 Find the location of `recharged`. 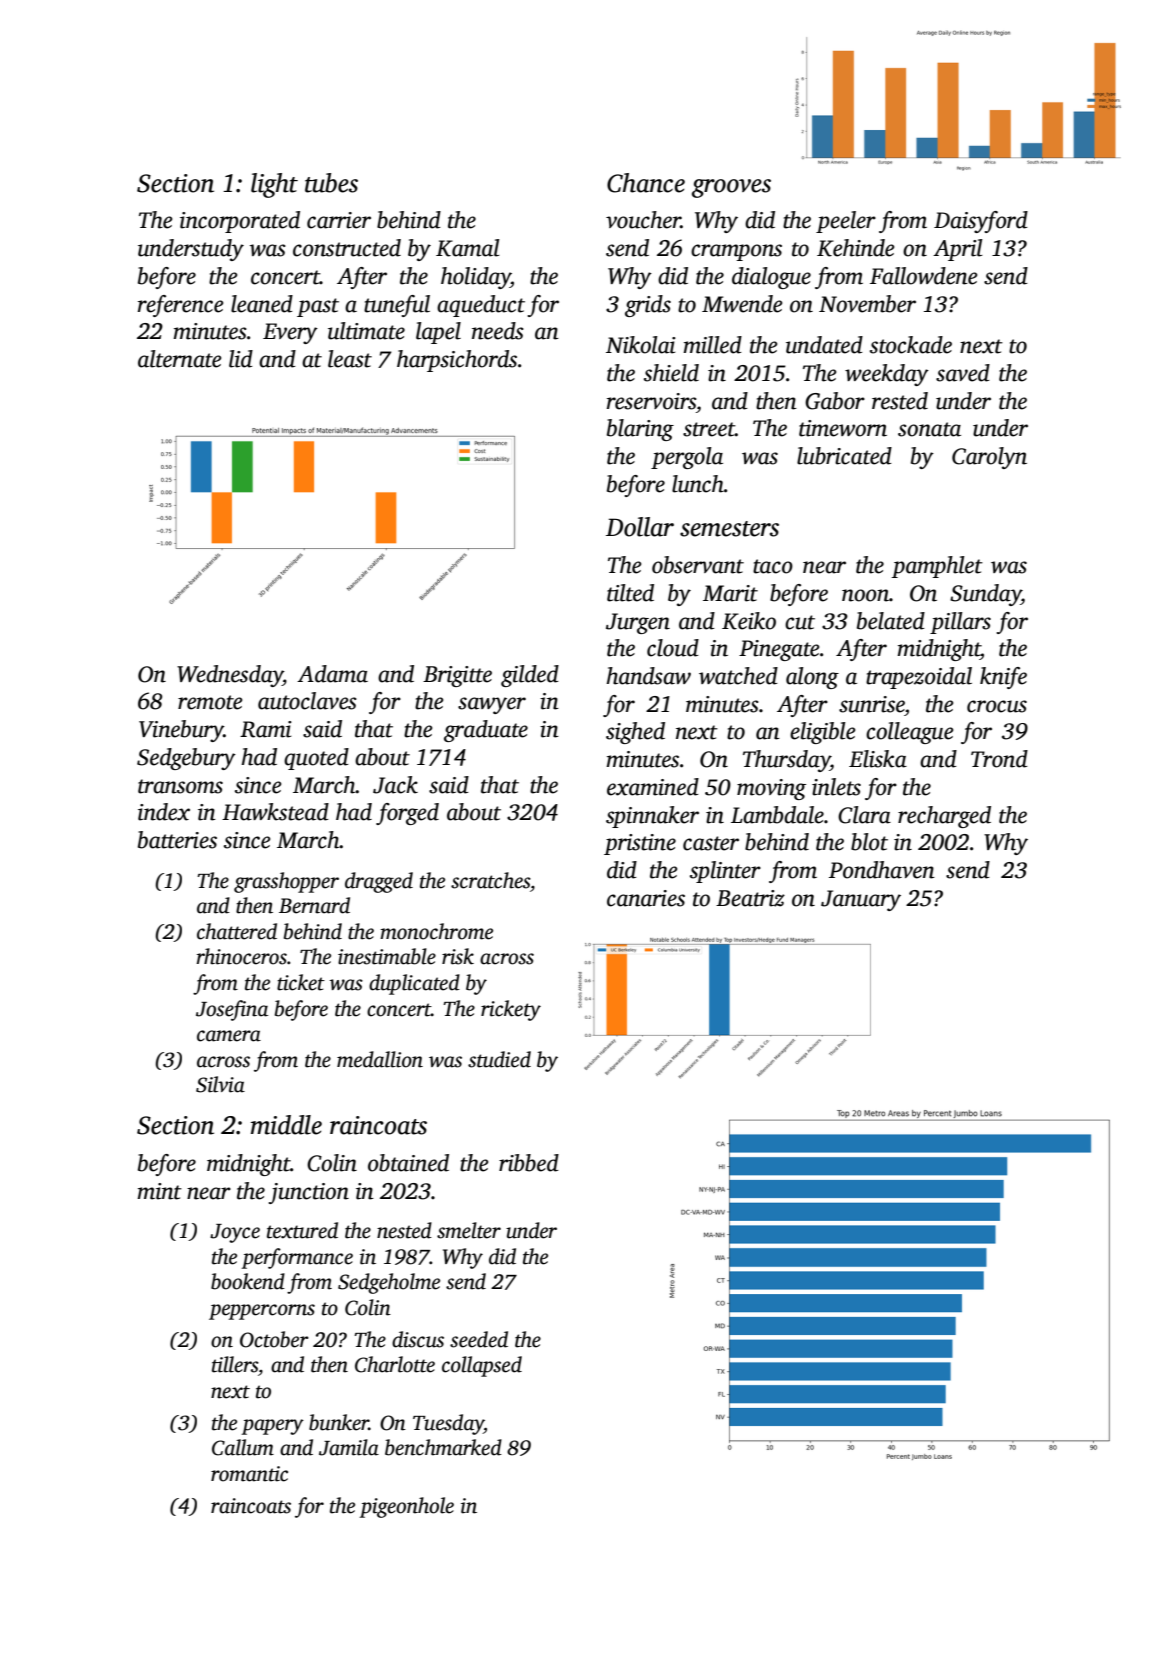

recharged is located at coordinates (944, 817).
